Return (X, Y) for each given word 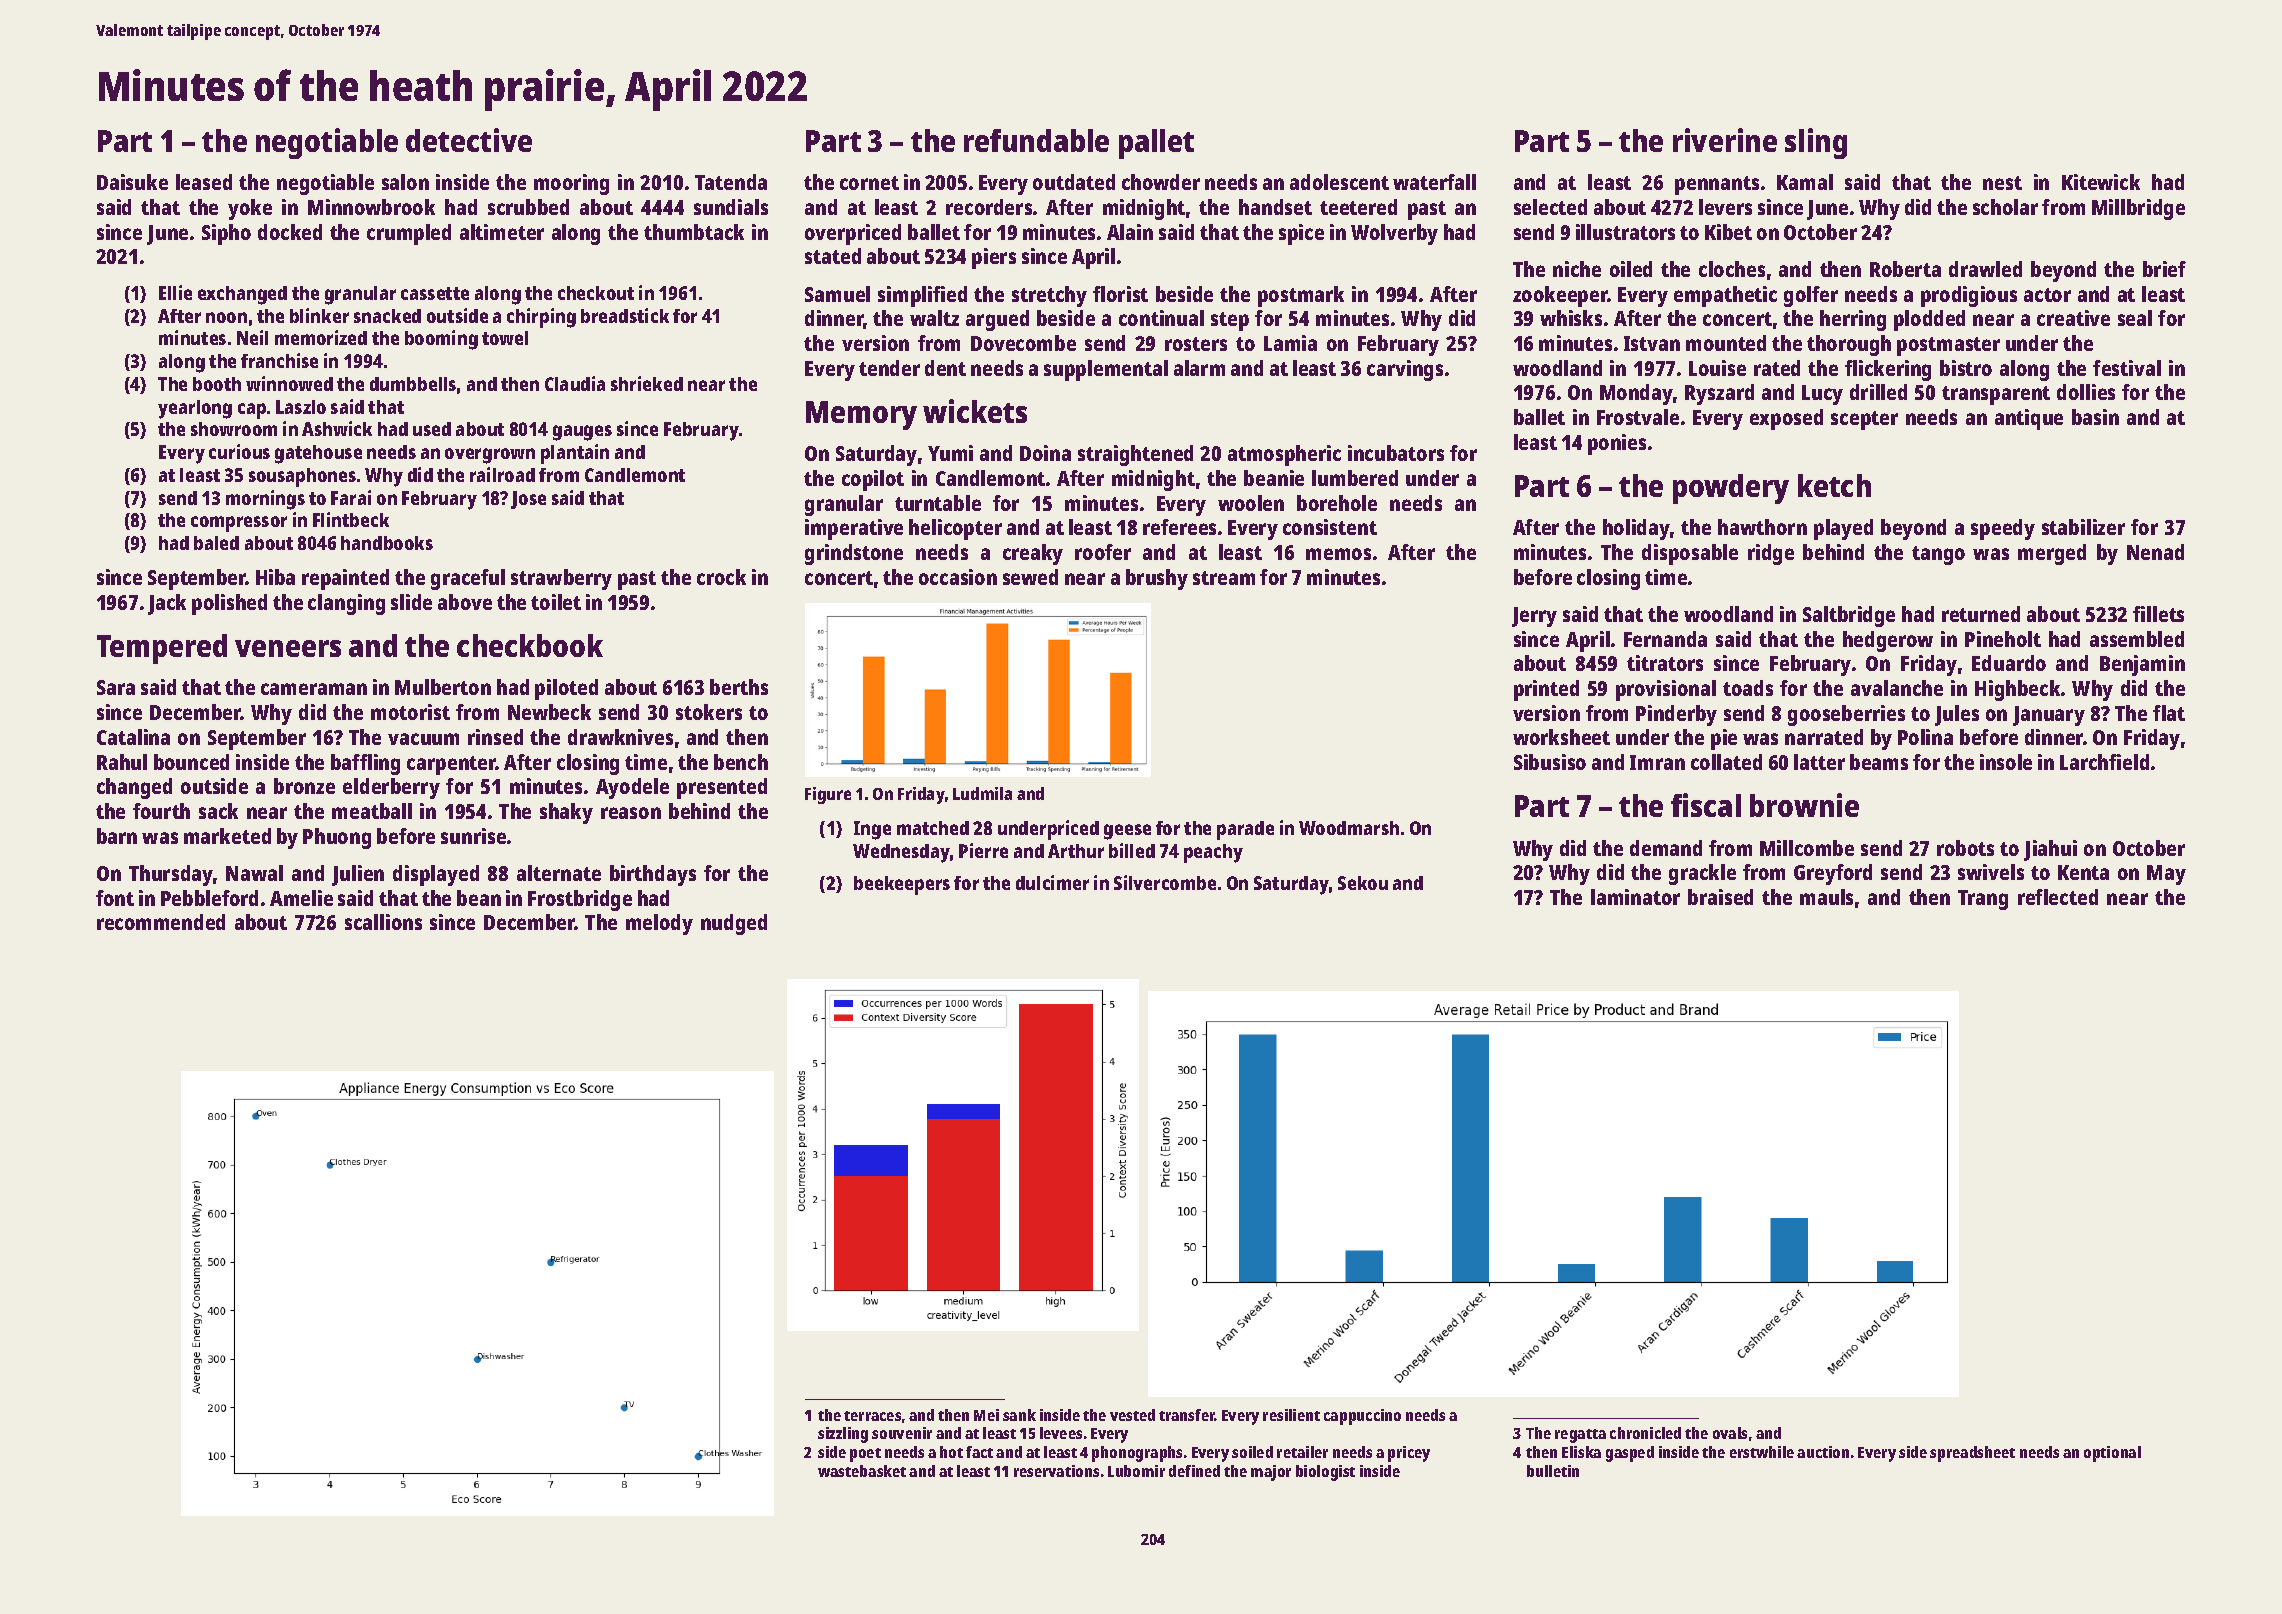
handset (1275, 207)
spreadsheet (1972, 1454)
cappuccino (1362, 1417)
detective (469, 140)
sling (1816, 143)
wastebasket (862, 1471)
